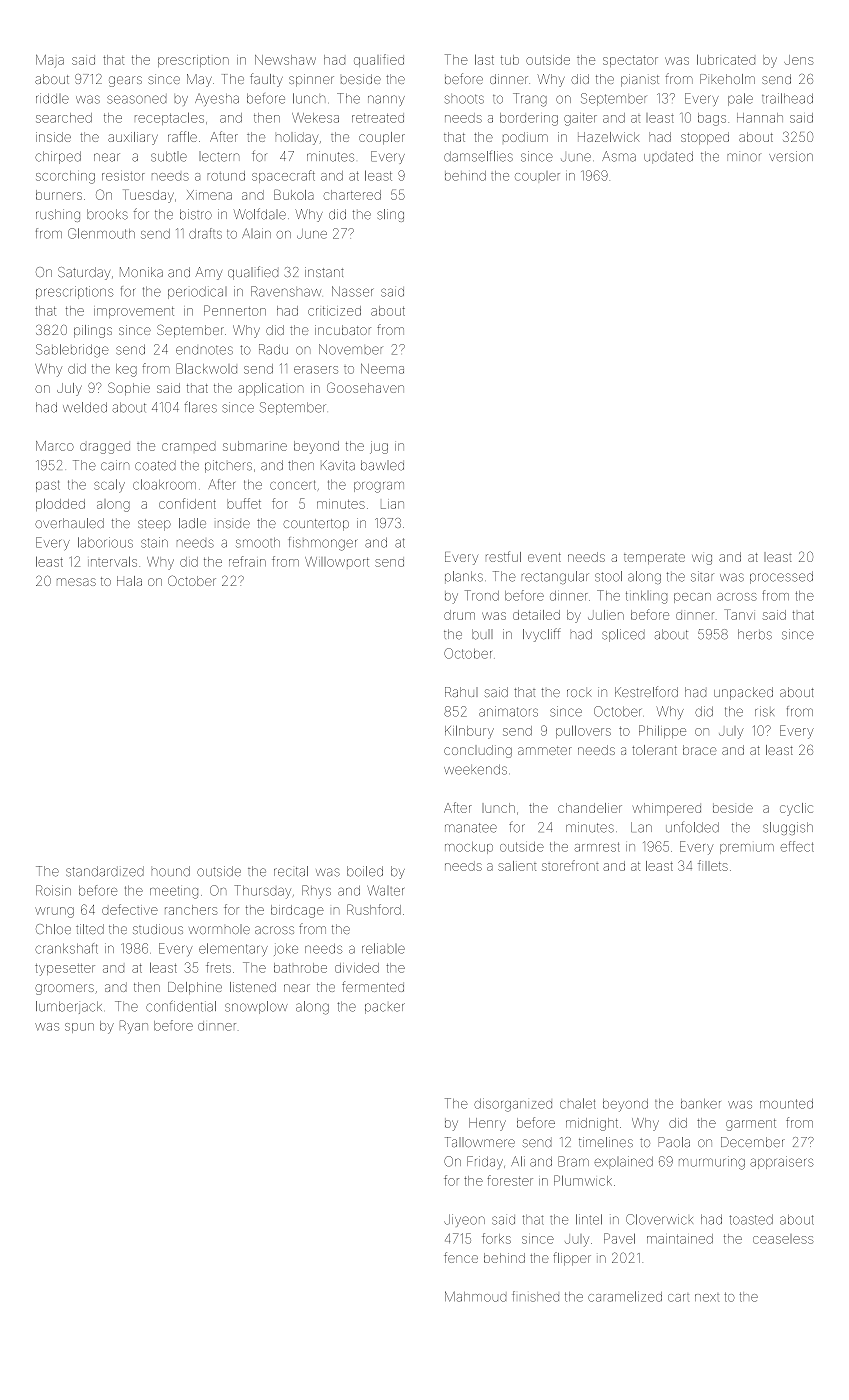 Image resolution: width=849 pixels, height=1400 pixels. Describe the element at coordinates (105, 448) in the screenshot. I see `dragged` at that location.
